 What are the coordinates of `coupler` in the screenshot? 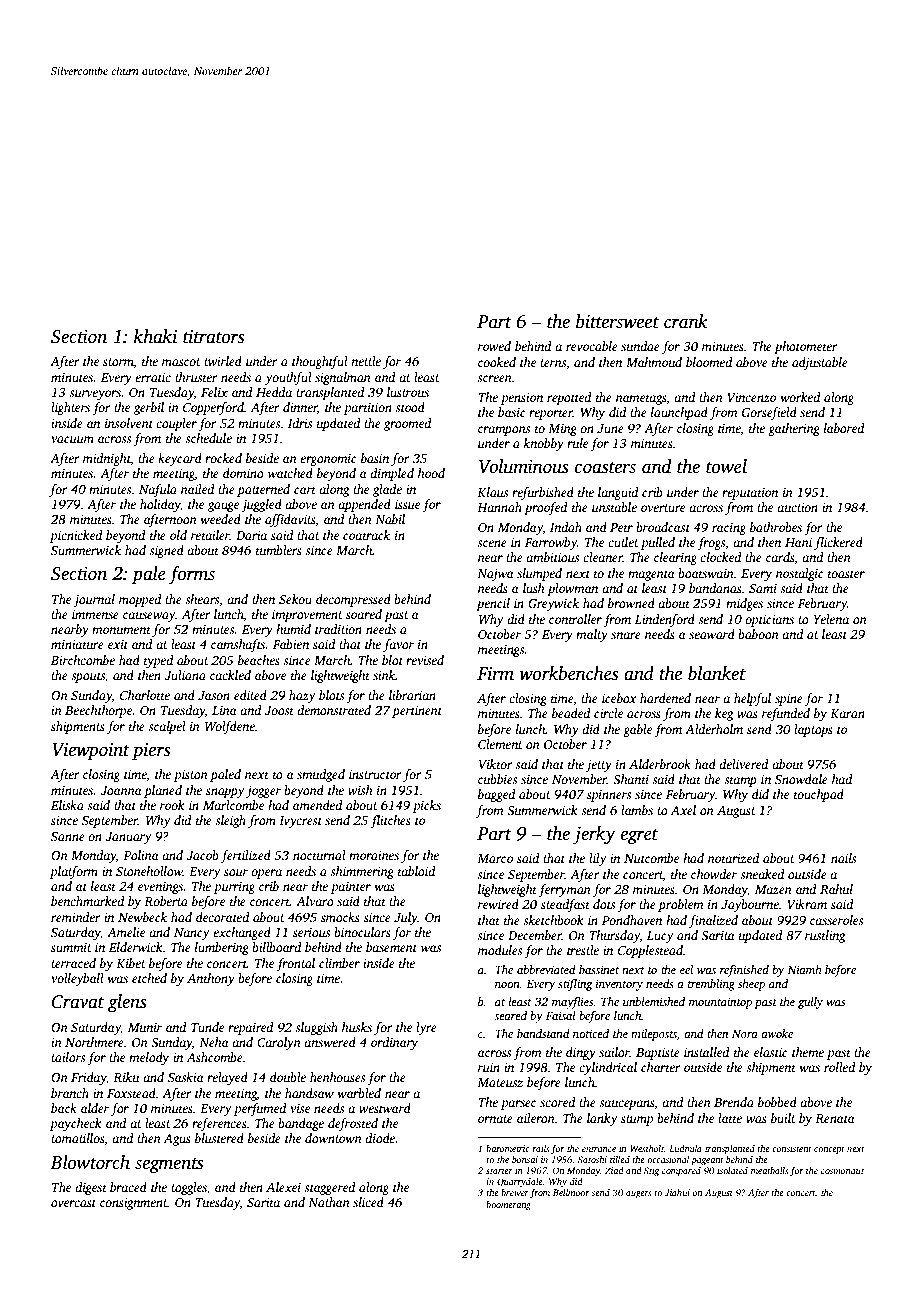 It's located at (176, 424).
